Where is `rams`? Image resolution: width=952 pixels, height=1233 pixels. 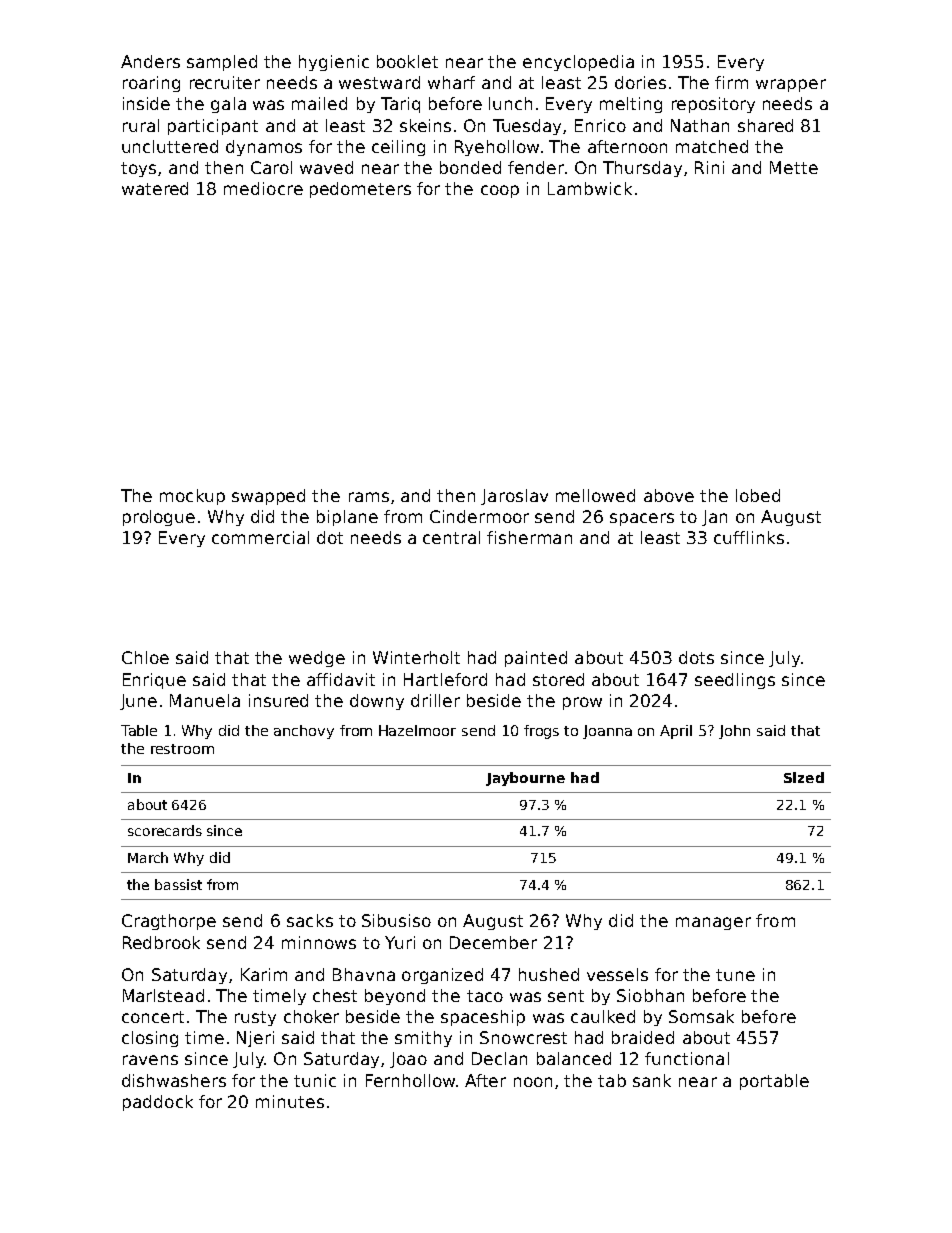
rams is located at coordinates (369, 497).
